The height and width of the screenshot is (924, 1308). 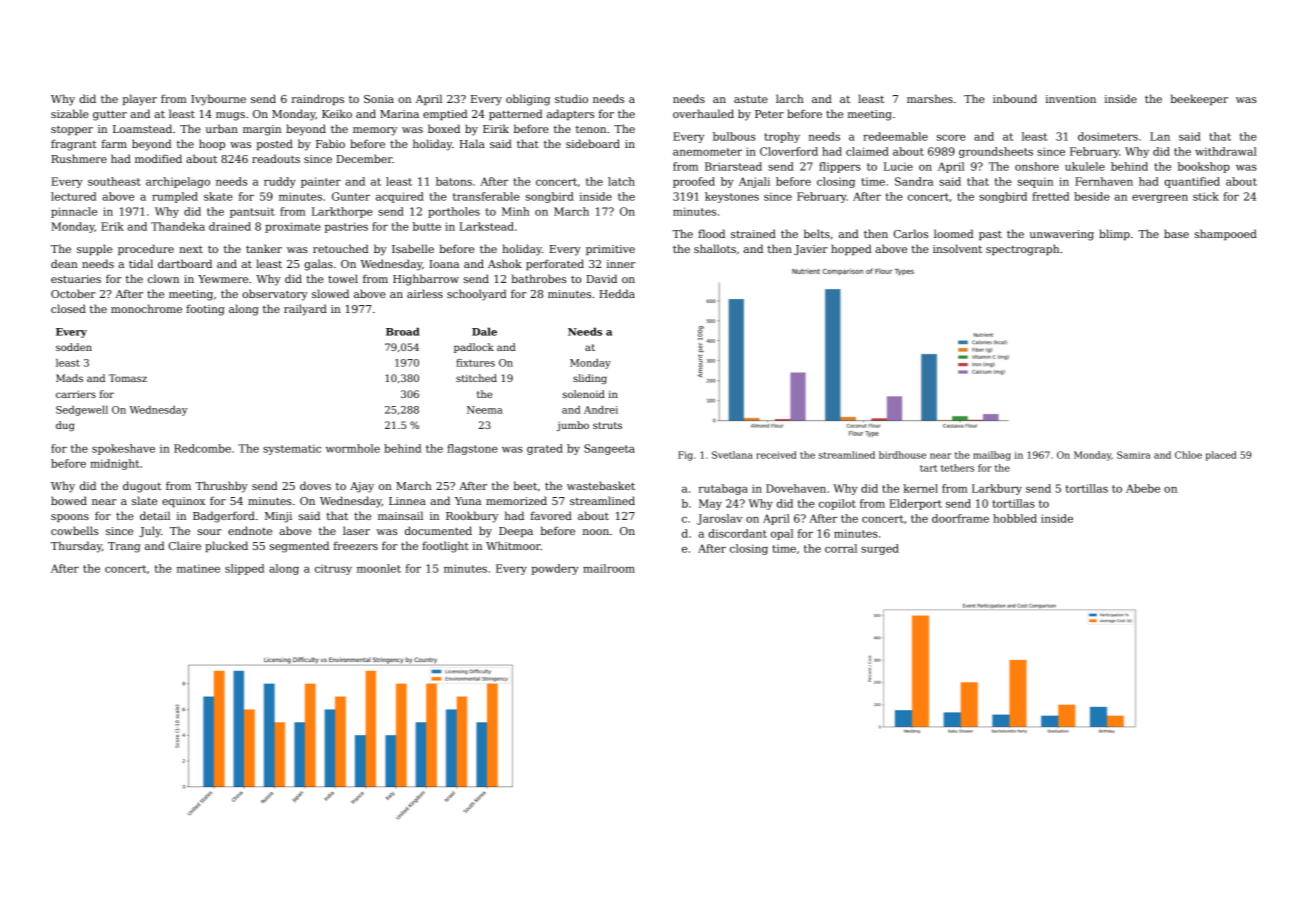 I want to click on base, so click(x=1176, y=233).
